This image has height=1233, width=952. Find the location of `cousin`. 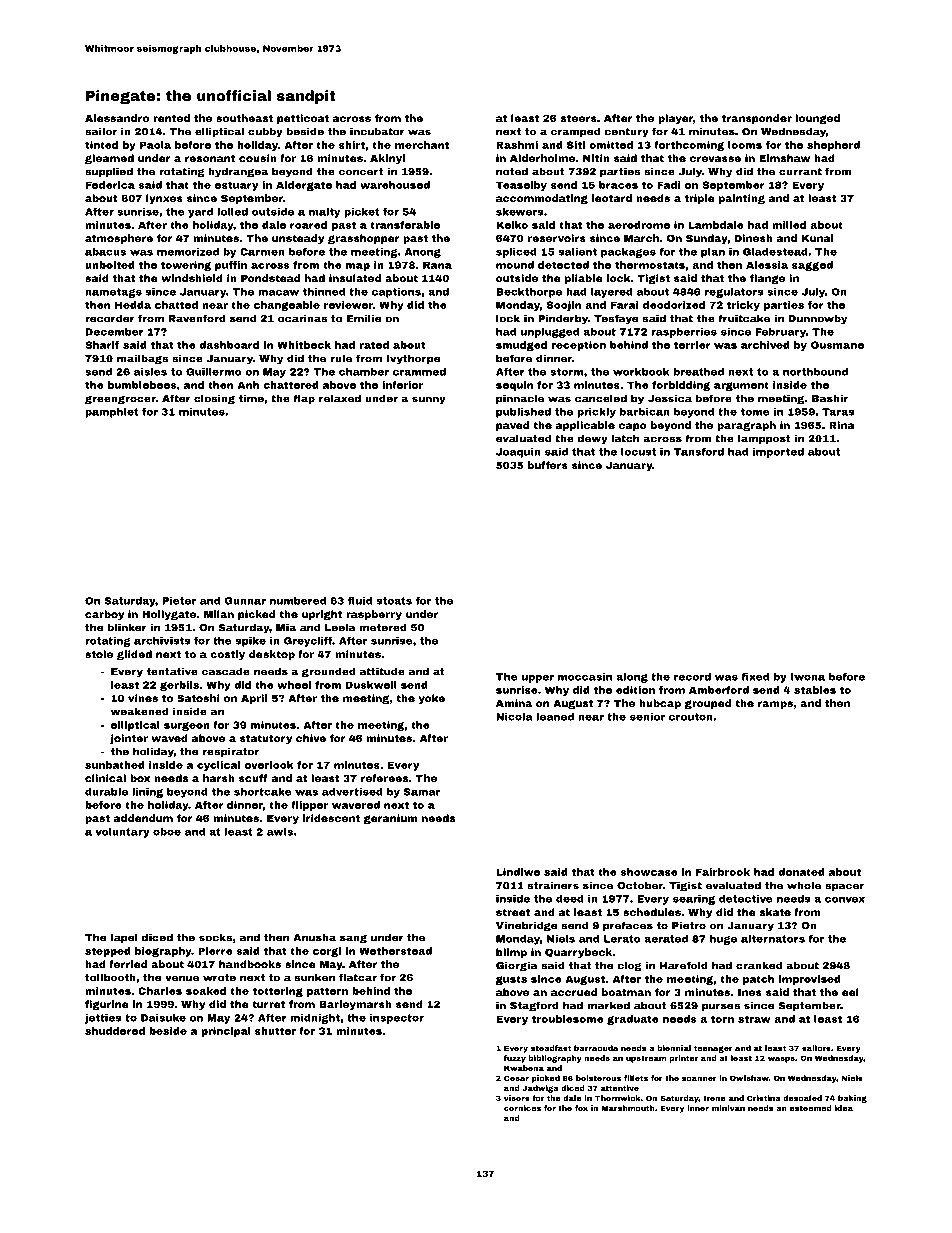

cousin is located at coordinates (258, 158).
